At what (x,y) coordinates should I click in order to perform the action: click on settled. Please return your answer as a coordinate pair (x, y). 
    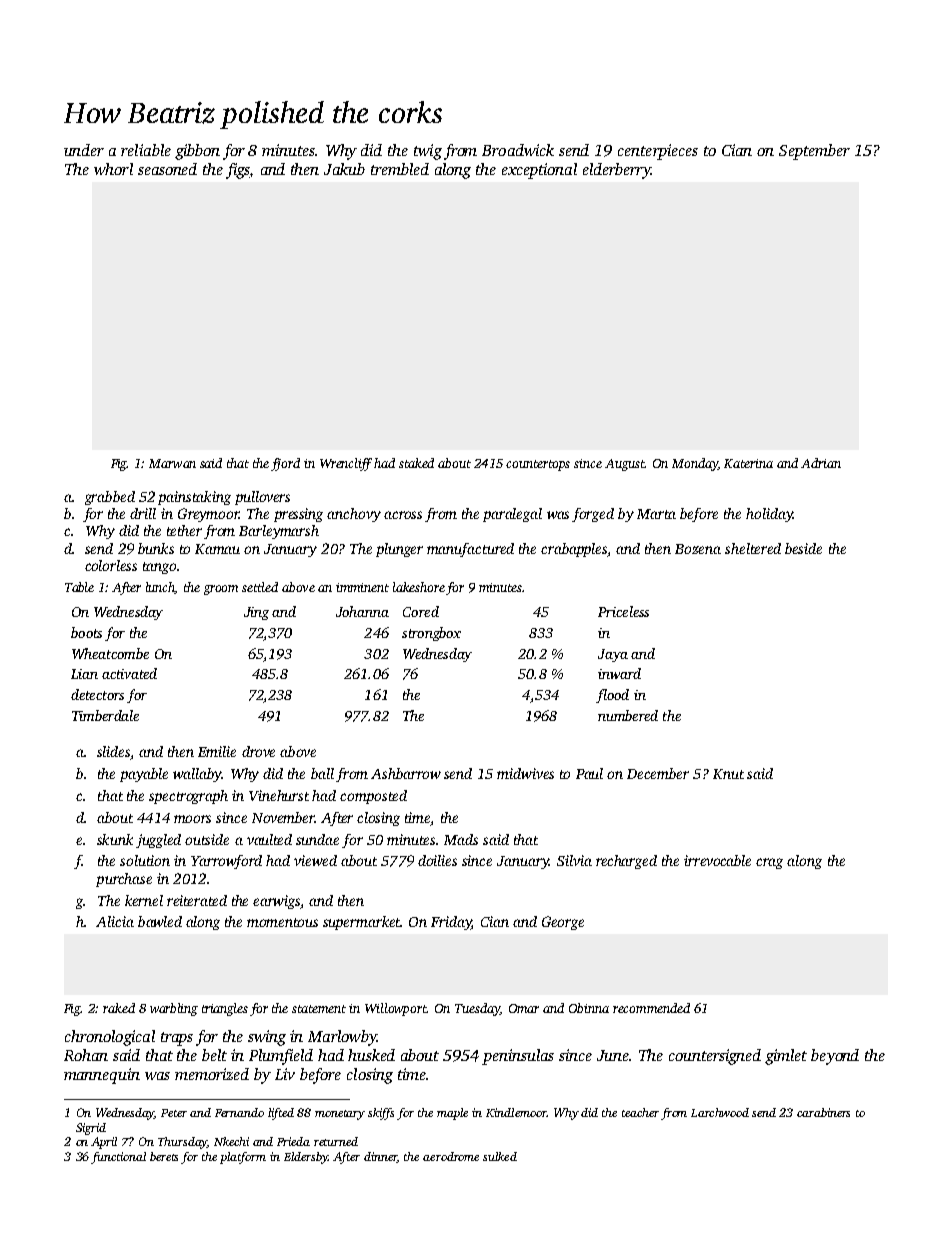
    Looking at the image, I should click on (260, 587).
